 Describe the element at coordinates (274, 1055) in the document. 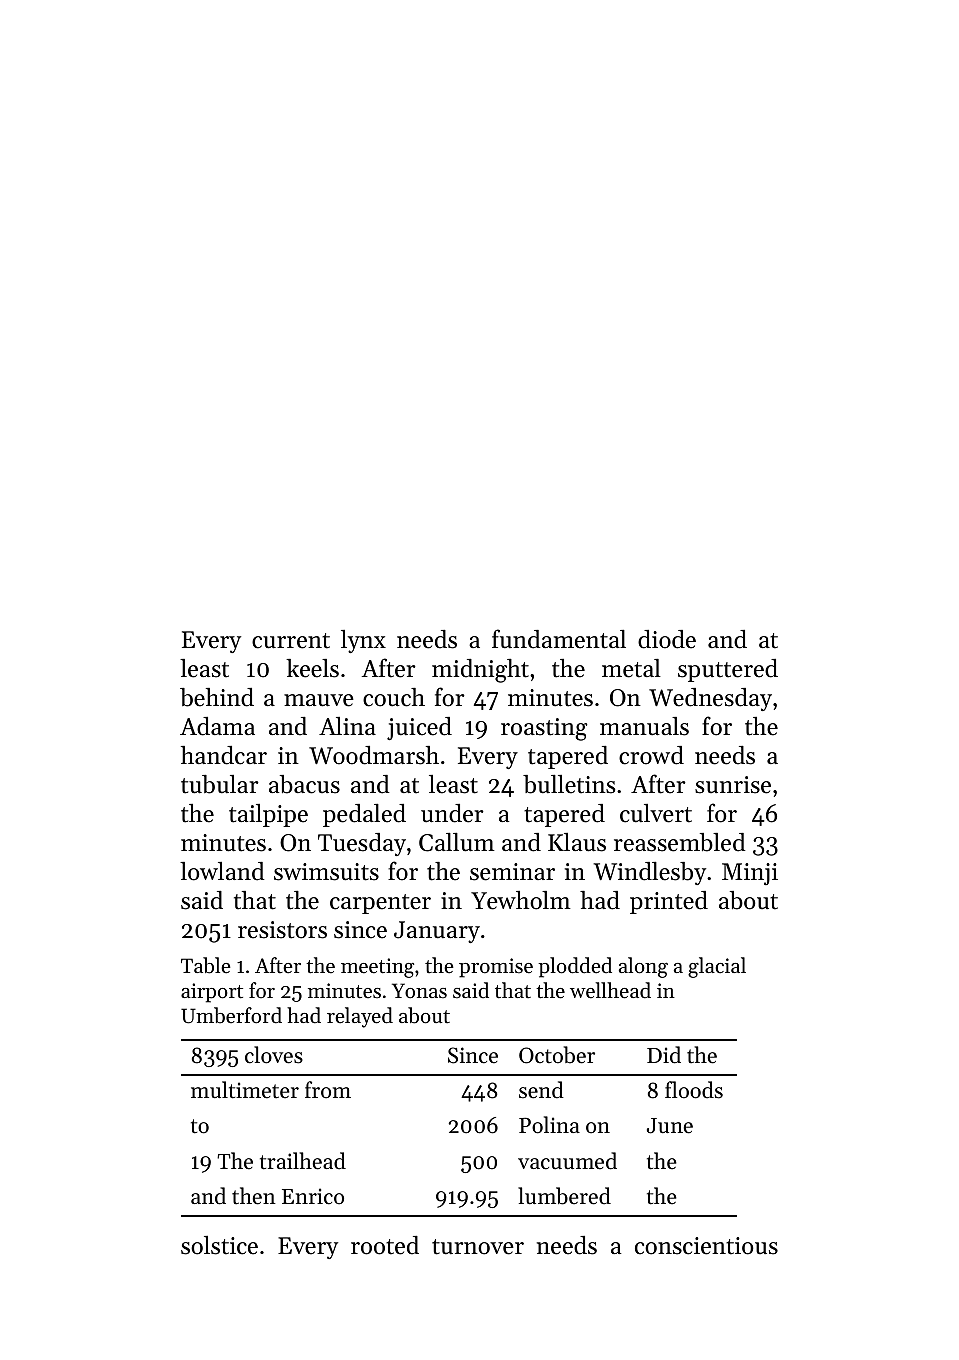

I see `cloves` at that location.
